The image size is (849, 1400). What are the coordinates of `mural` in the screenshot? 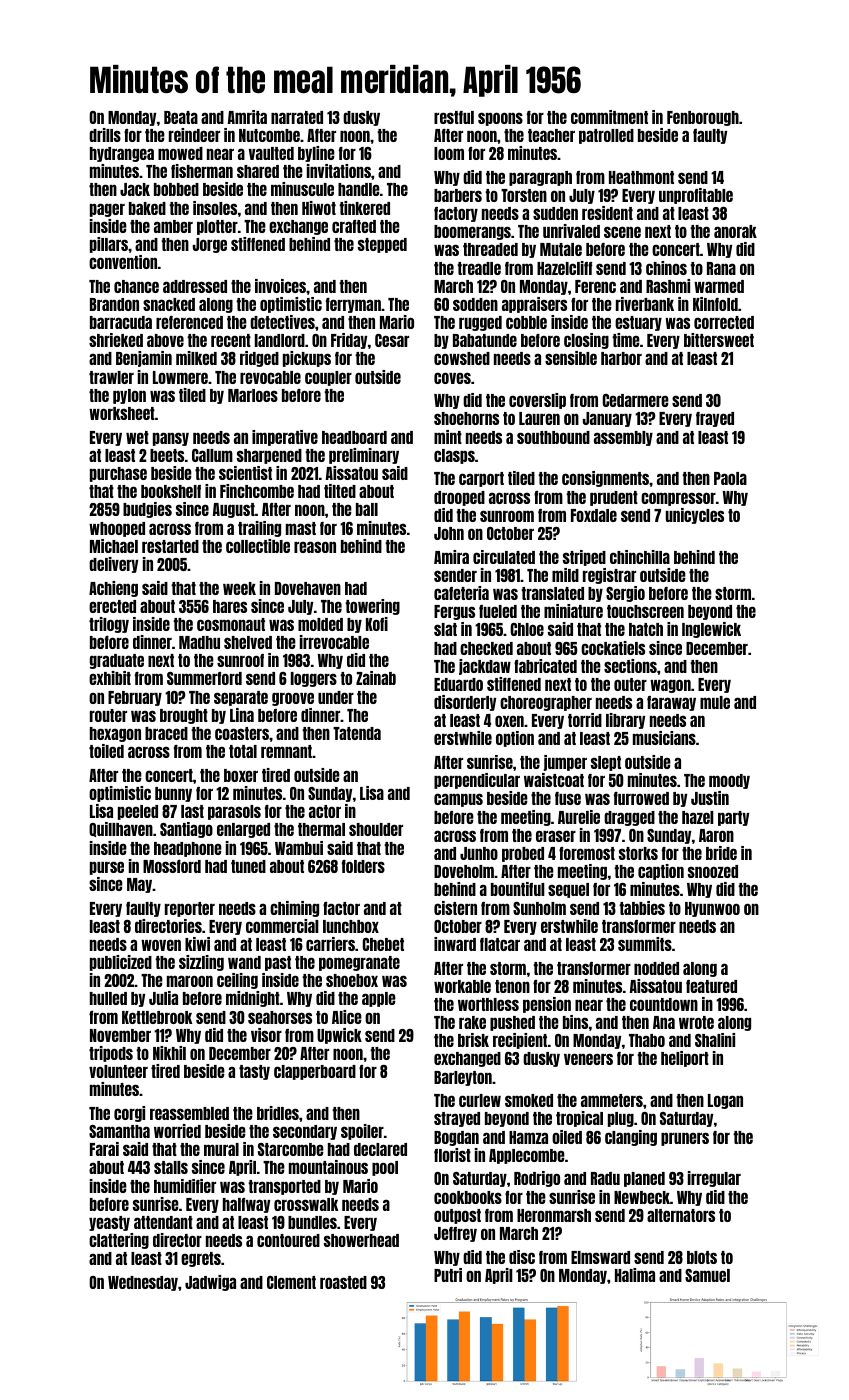 It's located at (221, 1149).
